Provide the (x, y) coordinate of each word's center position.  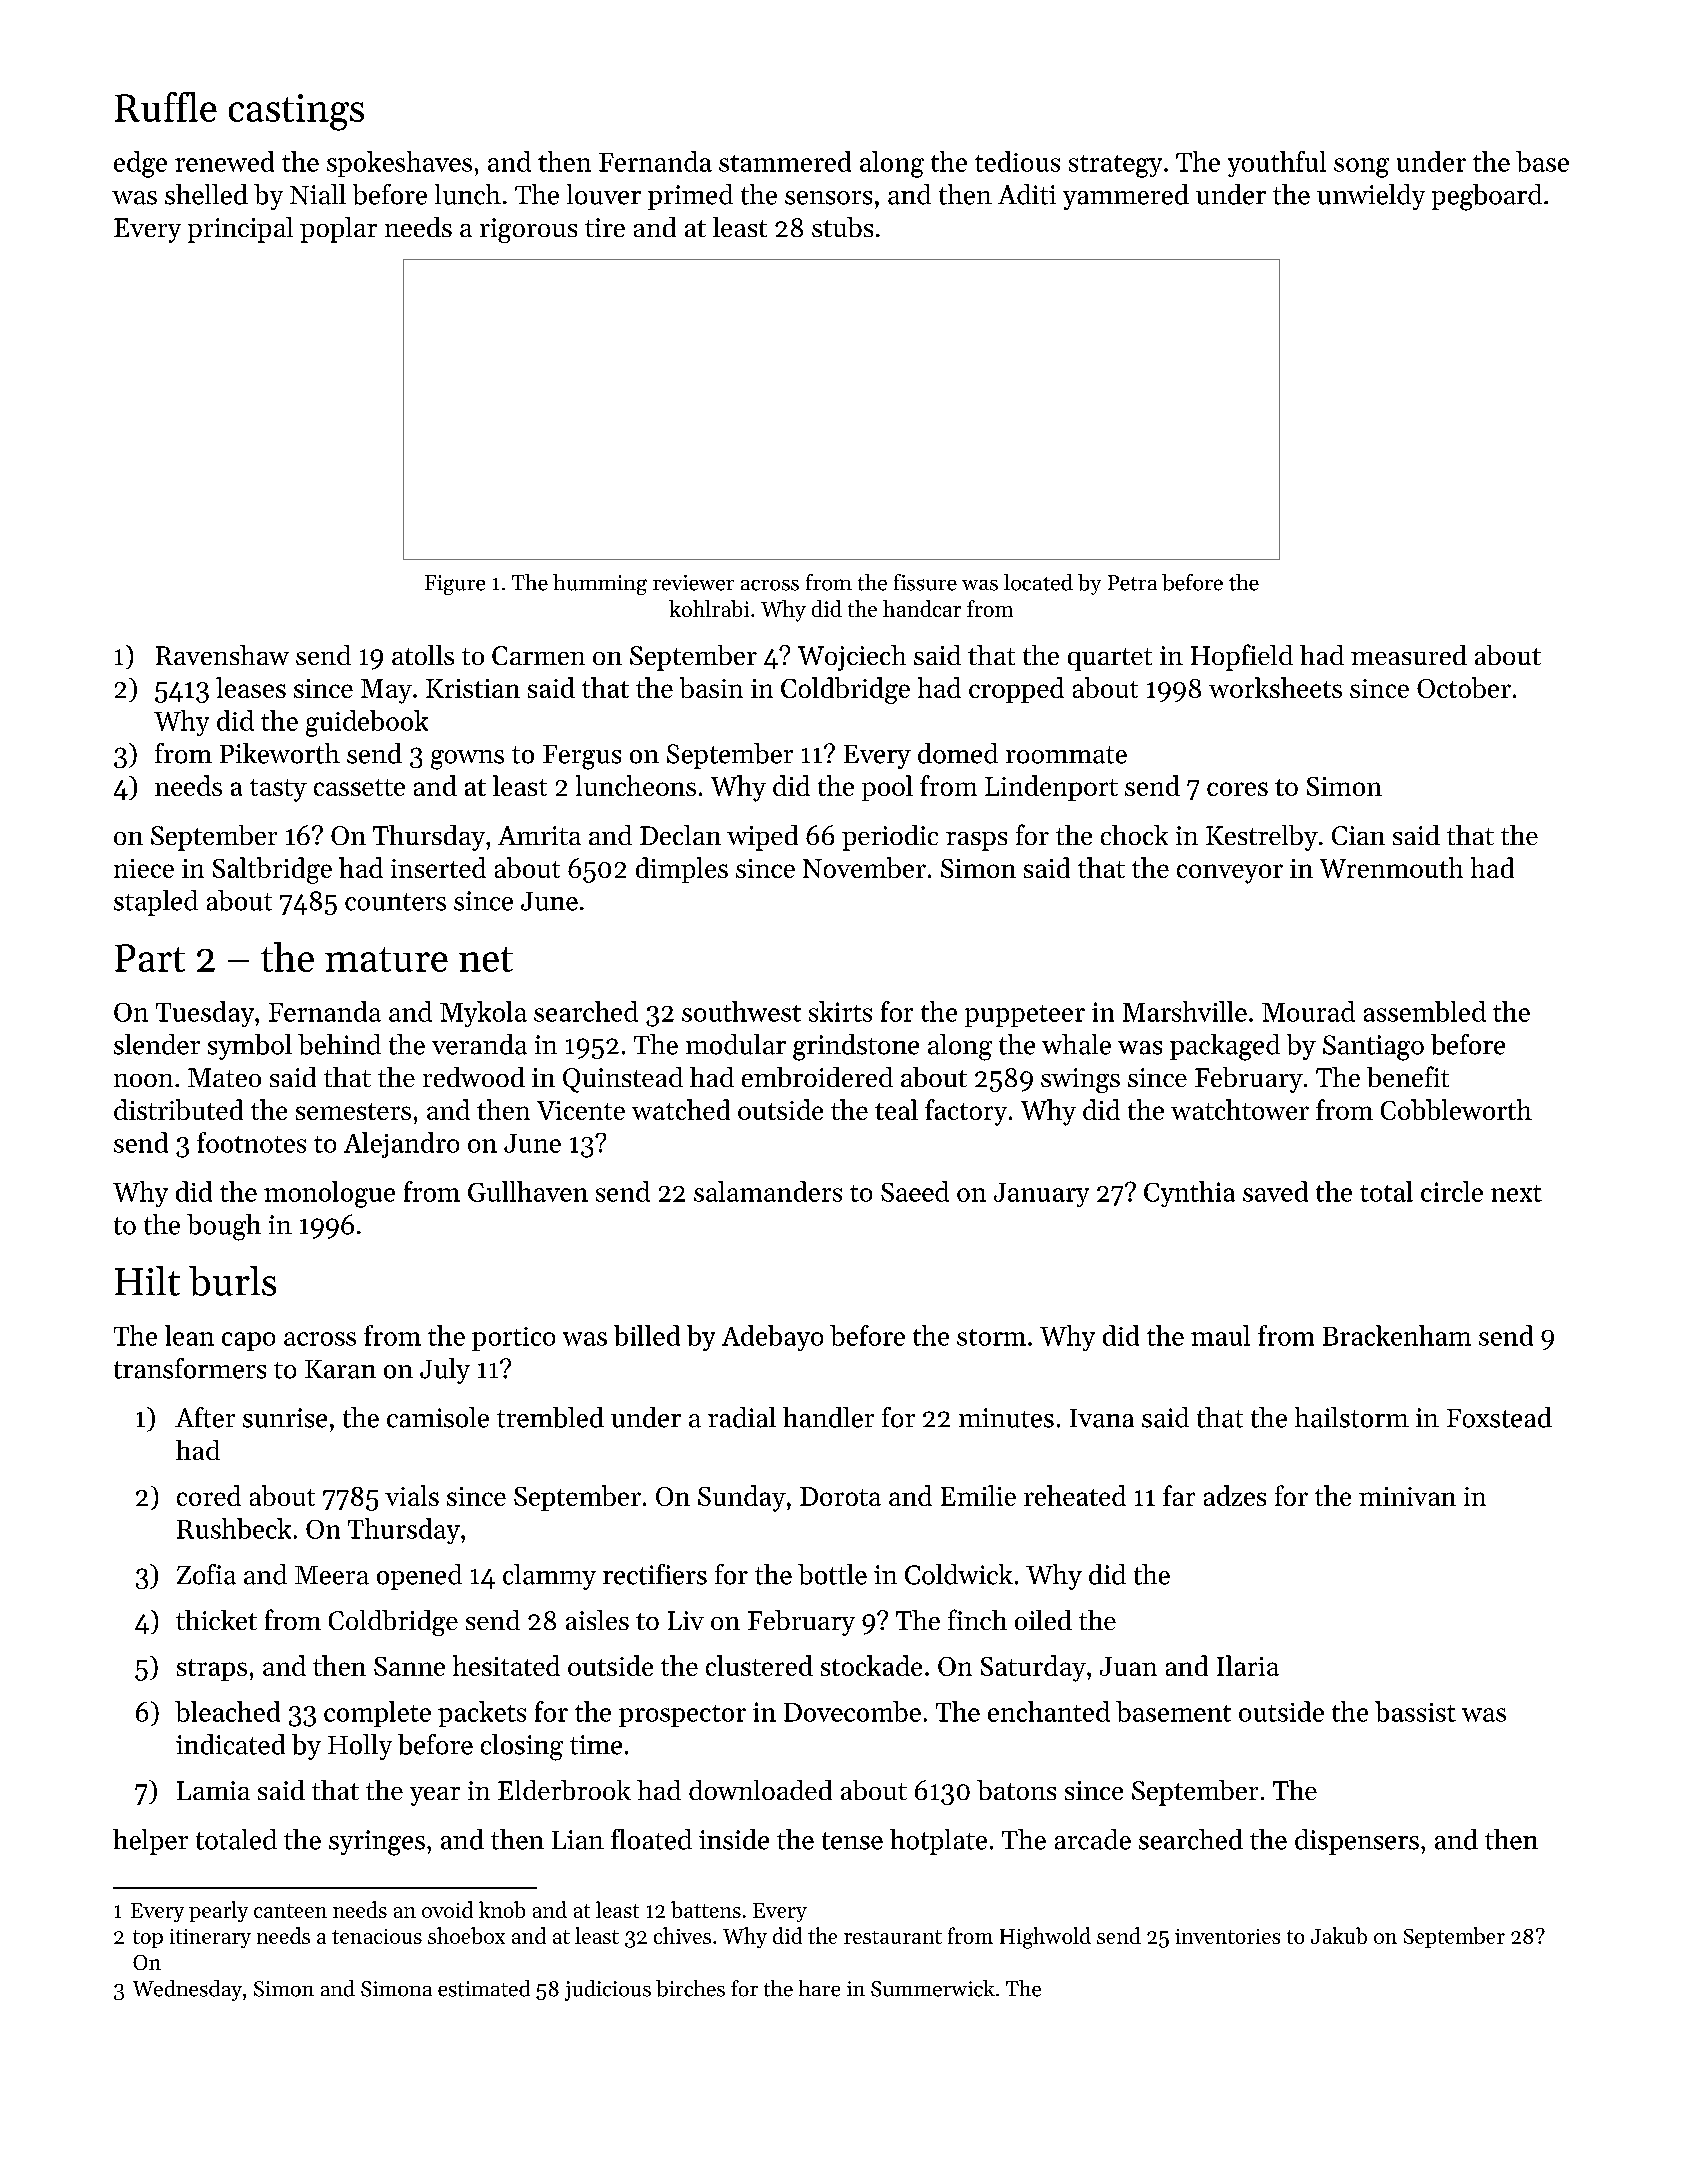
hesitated (506, 1665)
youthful (1277, 164)
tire (605, 227)
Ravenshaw (222, 655)
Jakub (1339, 1935)
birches (690, 1988)
